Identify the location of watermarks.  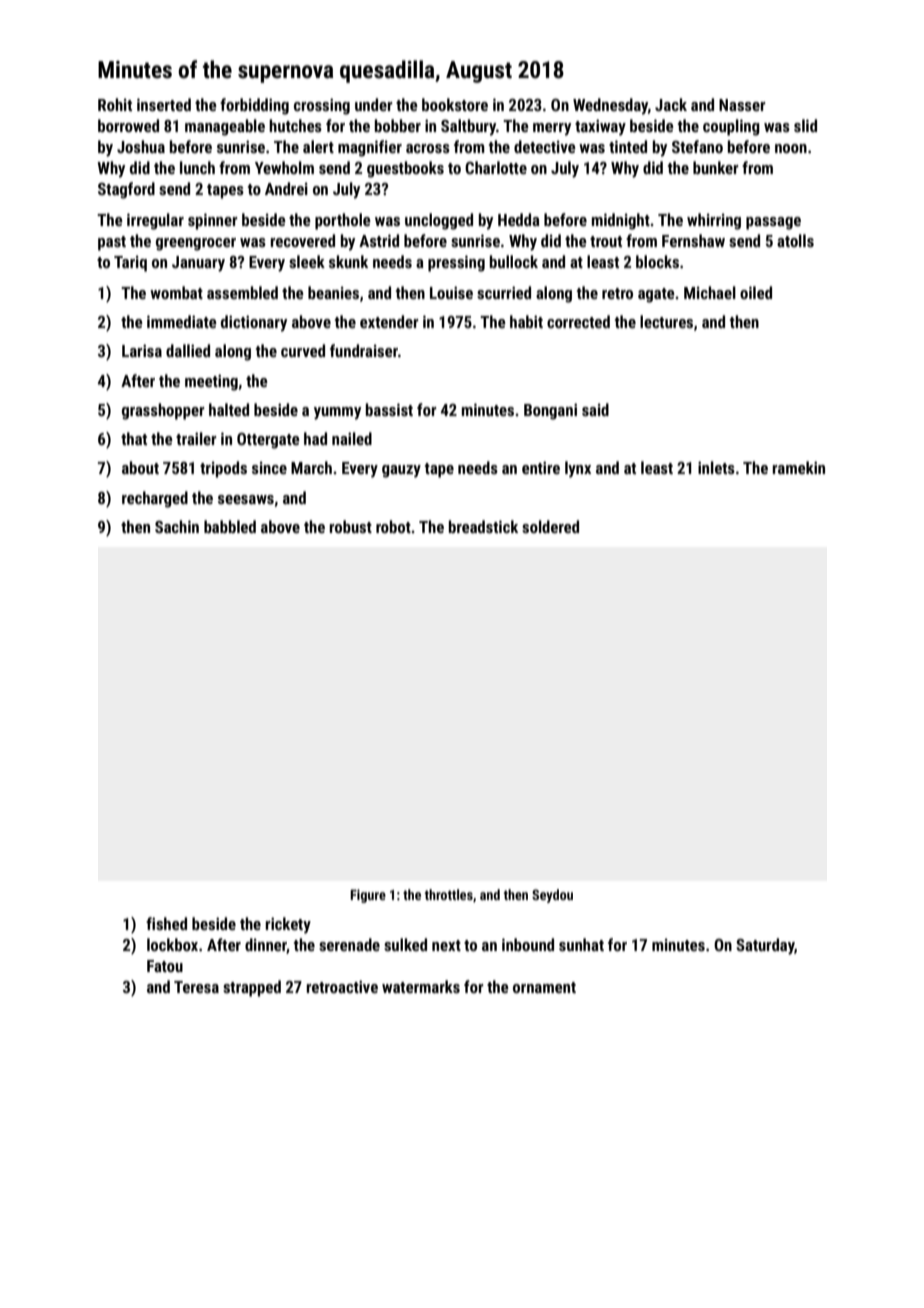
(421, 986).
